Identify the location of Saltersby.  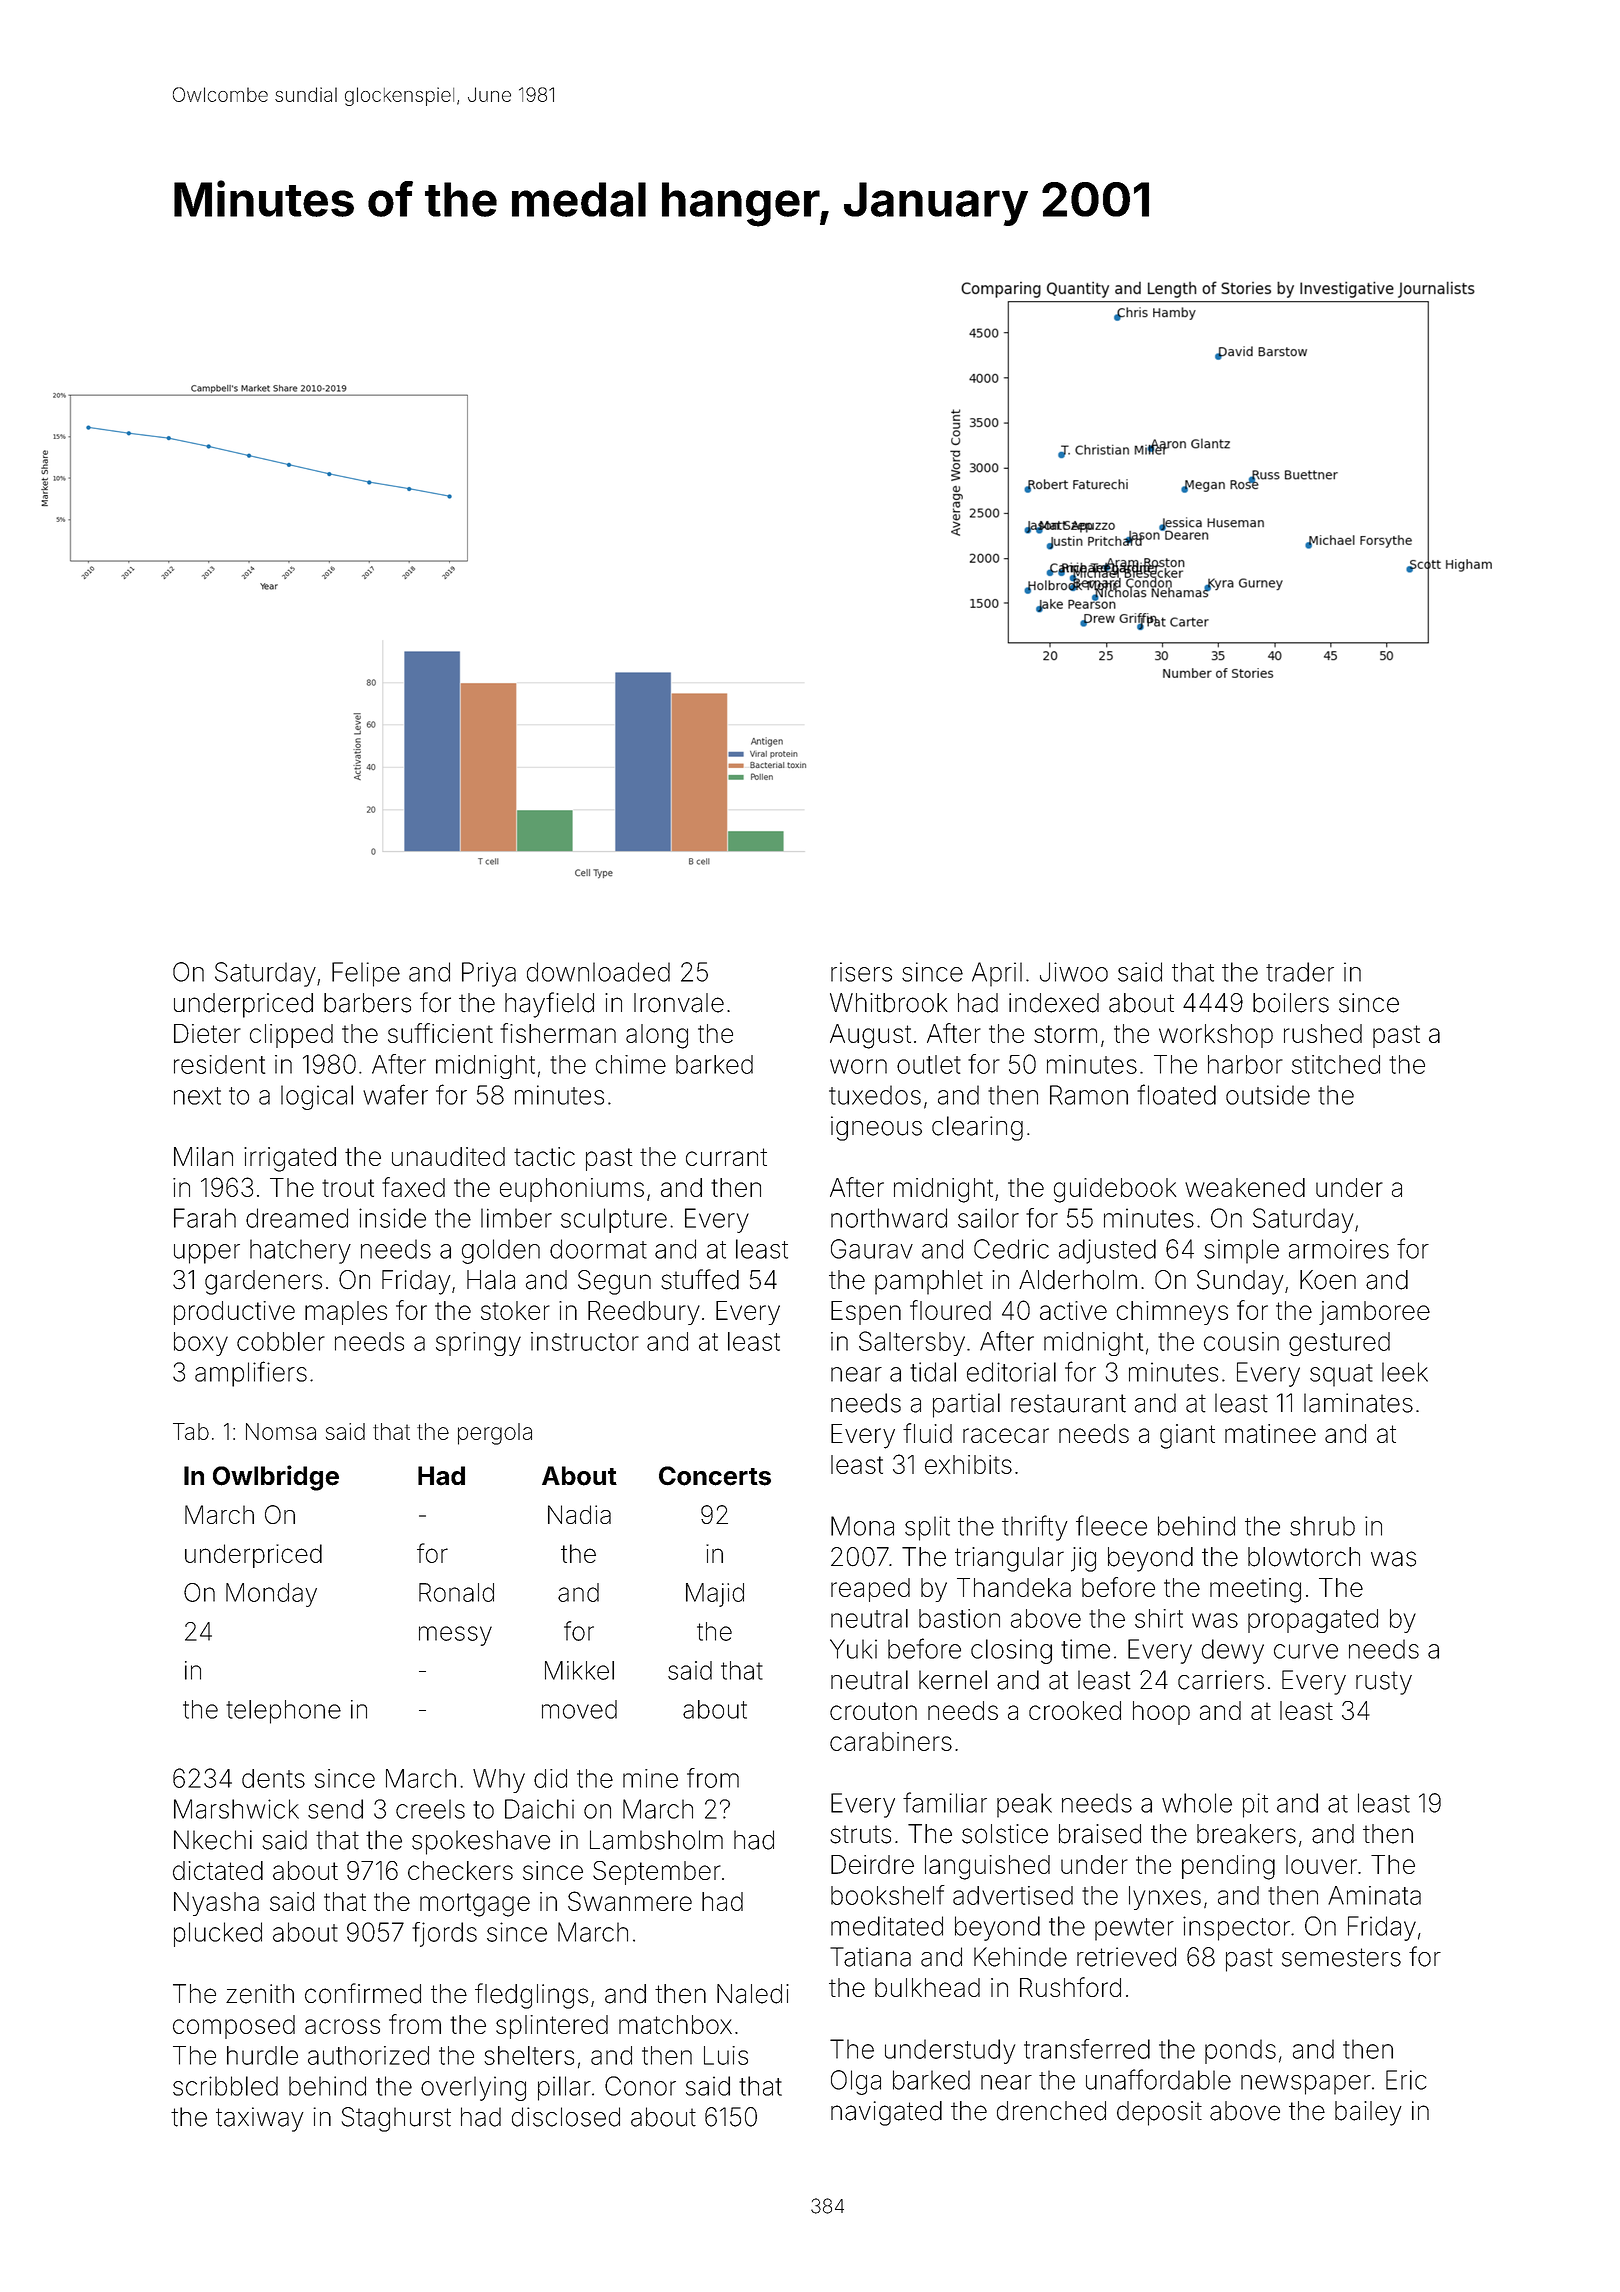
(912, 1343).
